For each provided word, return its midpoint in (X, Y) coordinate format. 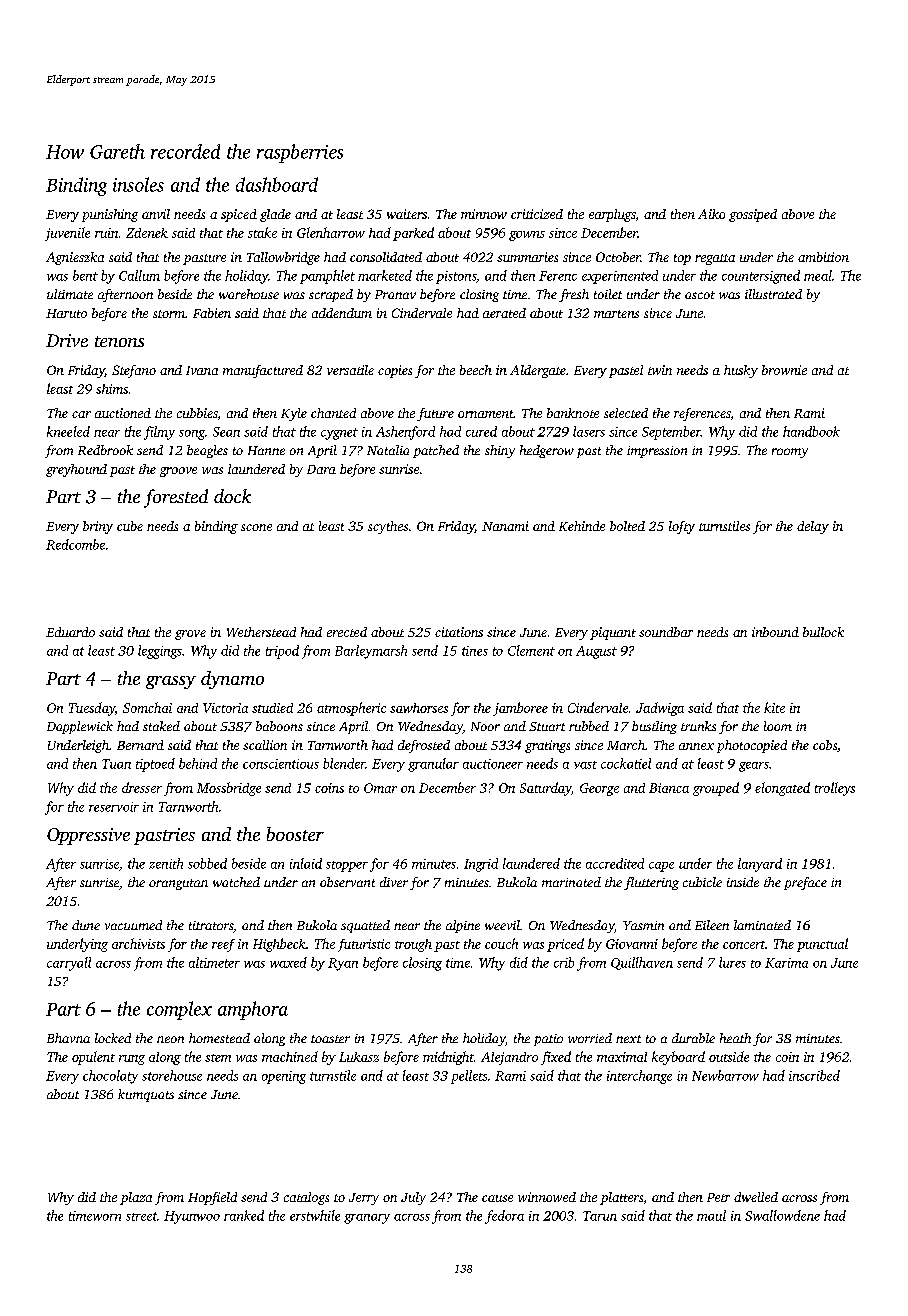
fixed (556, 1058)
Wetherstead (261, 632)
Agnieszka (75, 258)
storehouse (172, 1075)
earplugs (612, 215)
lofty (682, 527)
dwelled (756, 1197)
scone (256, 527)
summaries (527, 257)
